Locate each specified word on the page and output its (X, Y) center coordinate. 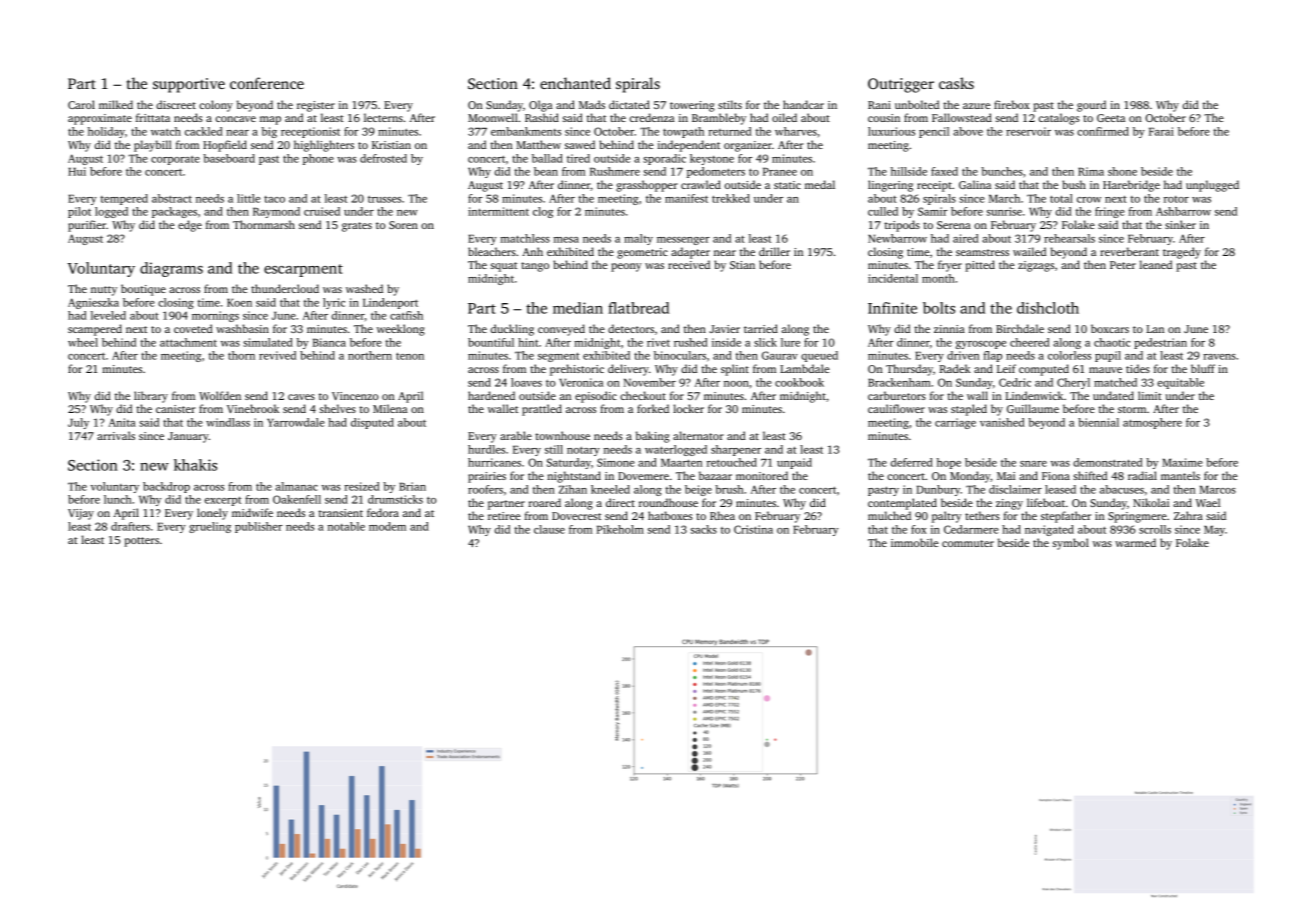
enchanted (575, 83)
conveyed (561, 330)
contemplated (902, 504)
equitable (1180, 383)
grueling (210, 527)
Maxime (1182, 462)
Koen (239, 303)
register (316, 106)
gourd (1091, 106)
